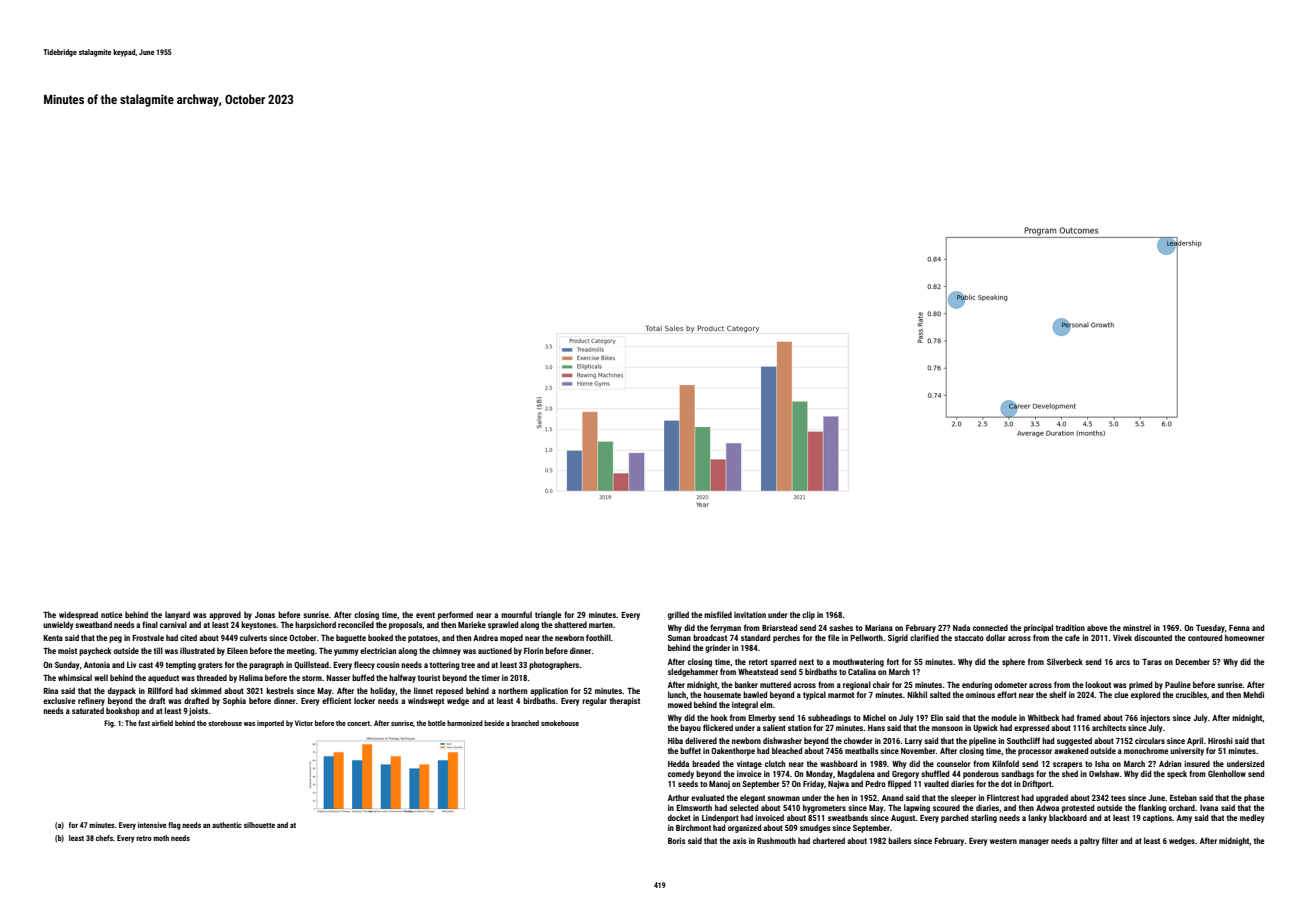 The height and width of the screenshot is (924, 1308). Describe the element at coordinates (693, 672) in the screenshot. I see `sledgehammer` at that location.
